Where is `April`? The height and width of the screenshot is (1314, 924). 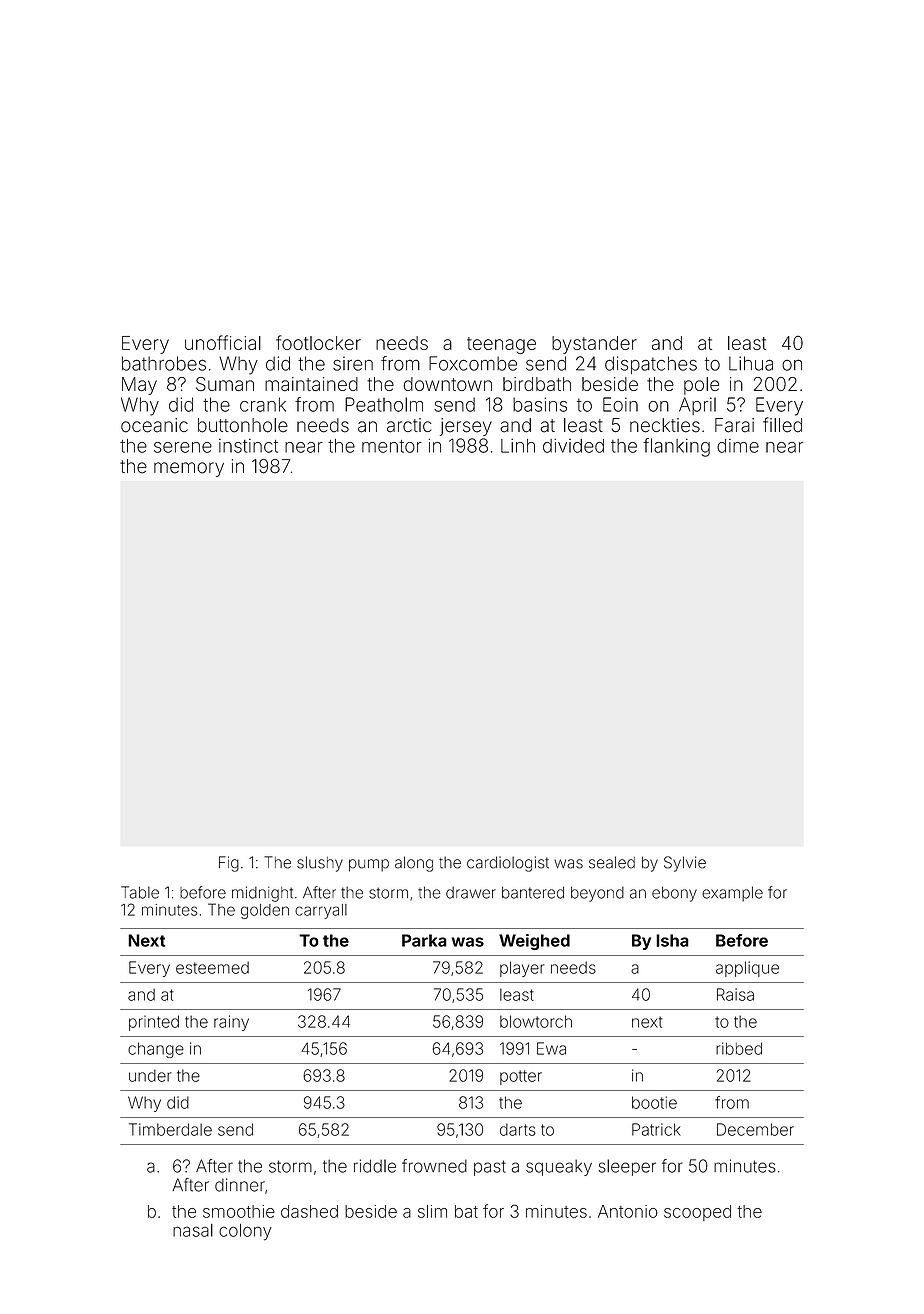 April is located at coordinates (697, 406).
